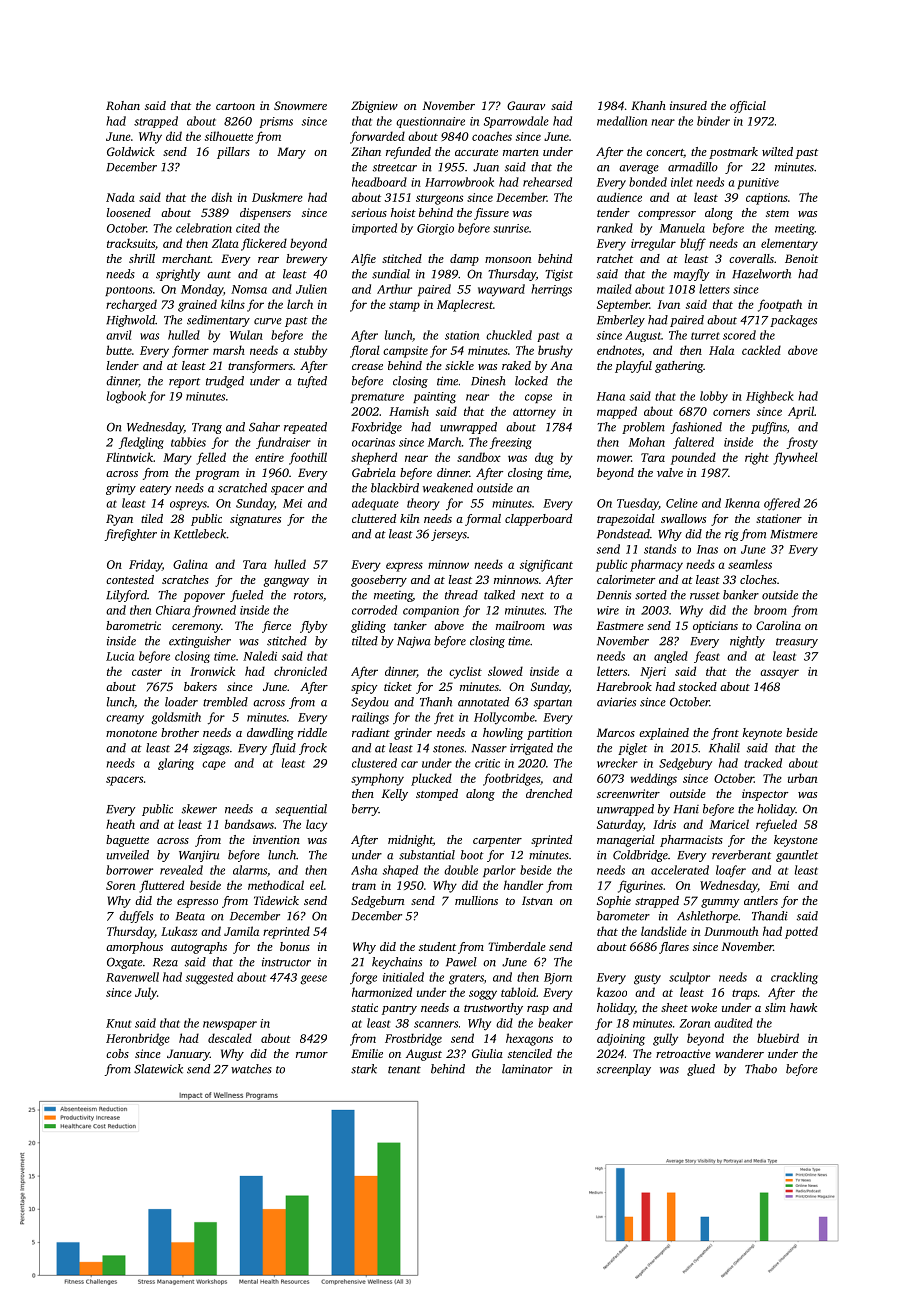  Describe the element at coordinates (795, 458) in the screenshot. I see `flywheel` at that location.
